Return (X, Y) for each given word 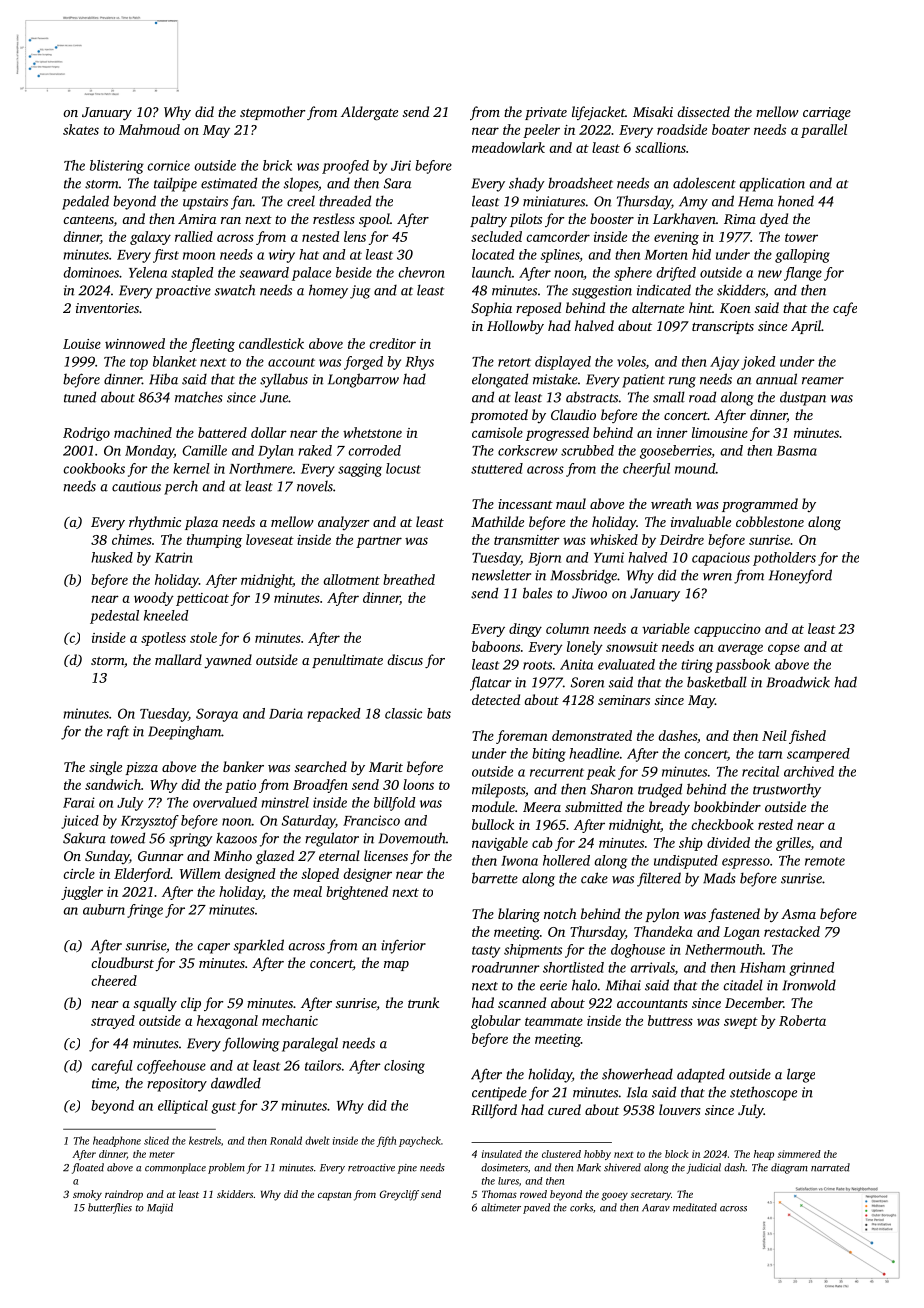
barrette (495, 878)
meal (307, 891)
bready (669, 808)
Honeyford (800, 576)
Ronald (286, 1140)
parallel (824, 131)
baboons (496, 646)
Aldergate (369, 113)
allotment (351, 579)
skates (81, 129)
